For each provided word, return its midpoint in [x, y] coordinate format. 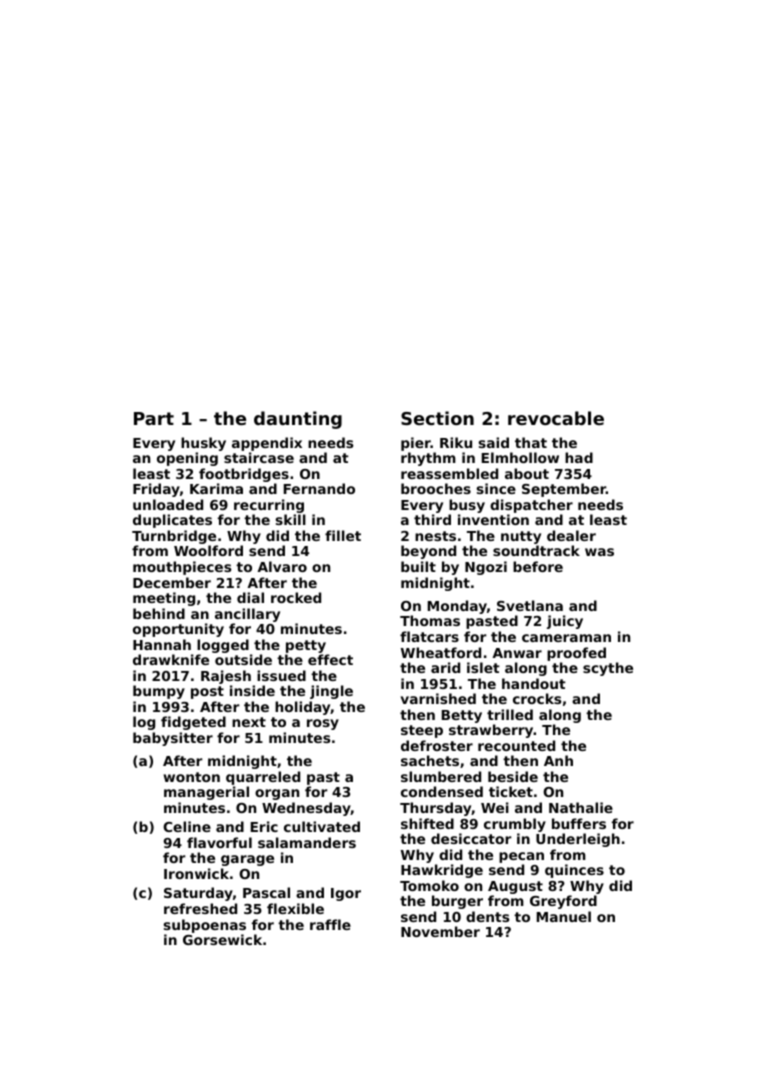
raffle [330, 924]
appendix [267, 444]
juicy [565, 622]
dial [250, 597]
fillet [343, 535]
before [538, 566]
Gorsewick [222, 939]
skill [291, 519]
